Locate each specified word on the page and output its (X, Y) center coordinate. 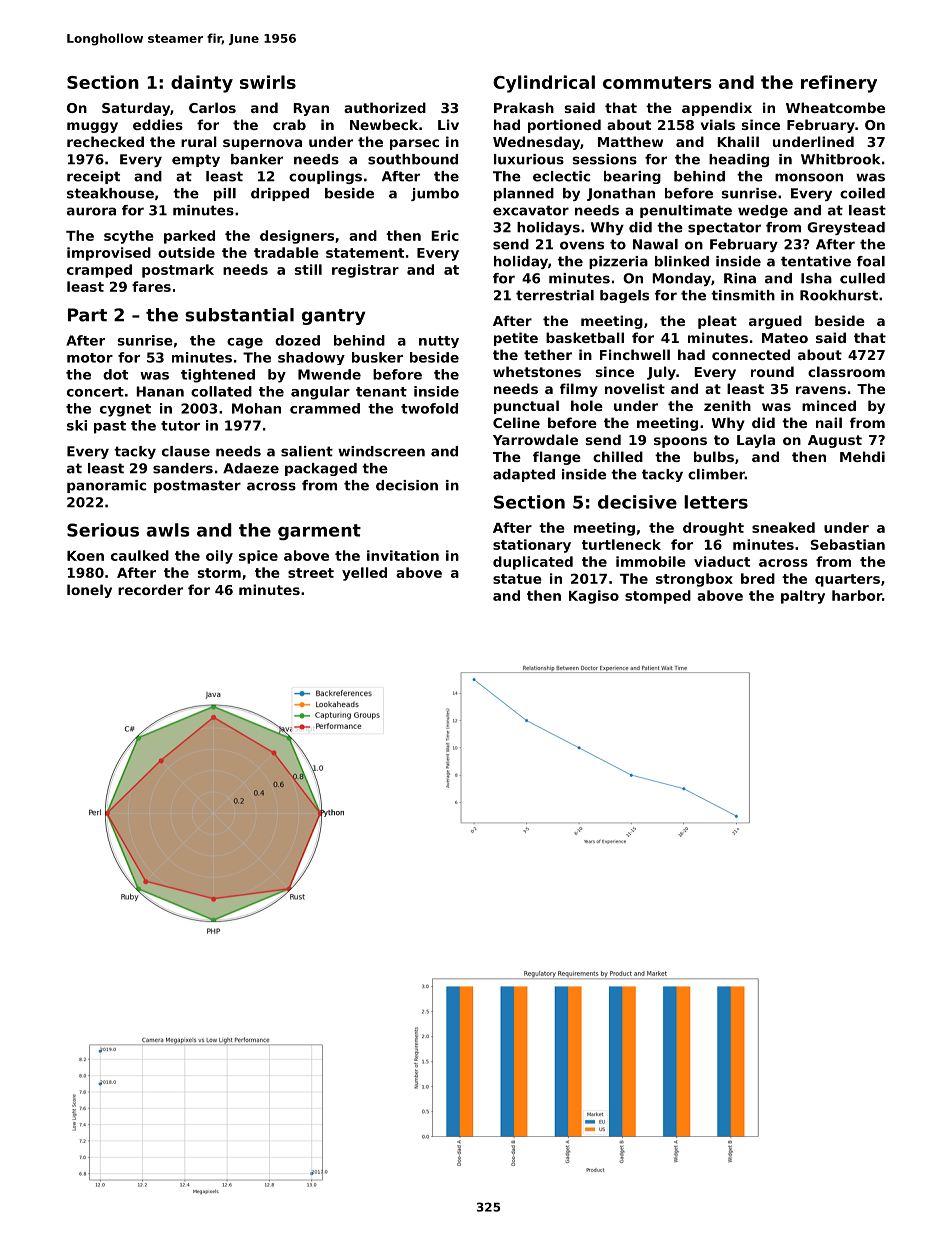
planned (524, 194)
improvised (109, 254)
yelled (364, 574)
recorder (150, 589)
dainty (202, 84)
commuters (657, 82)
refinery (839, 84)
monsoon (809, 177)
